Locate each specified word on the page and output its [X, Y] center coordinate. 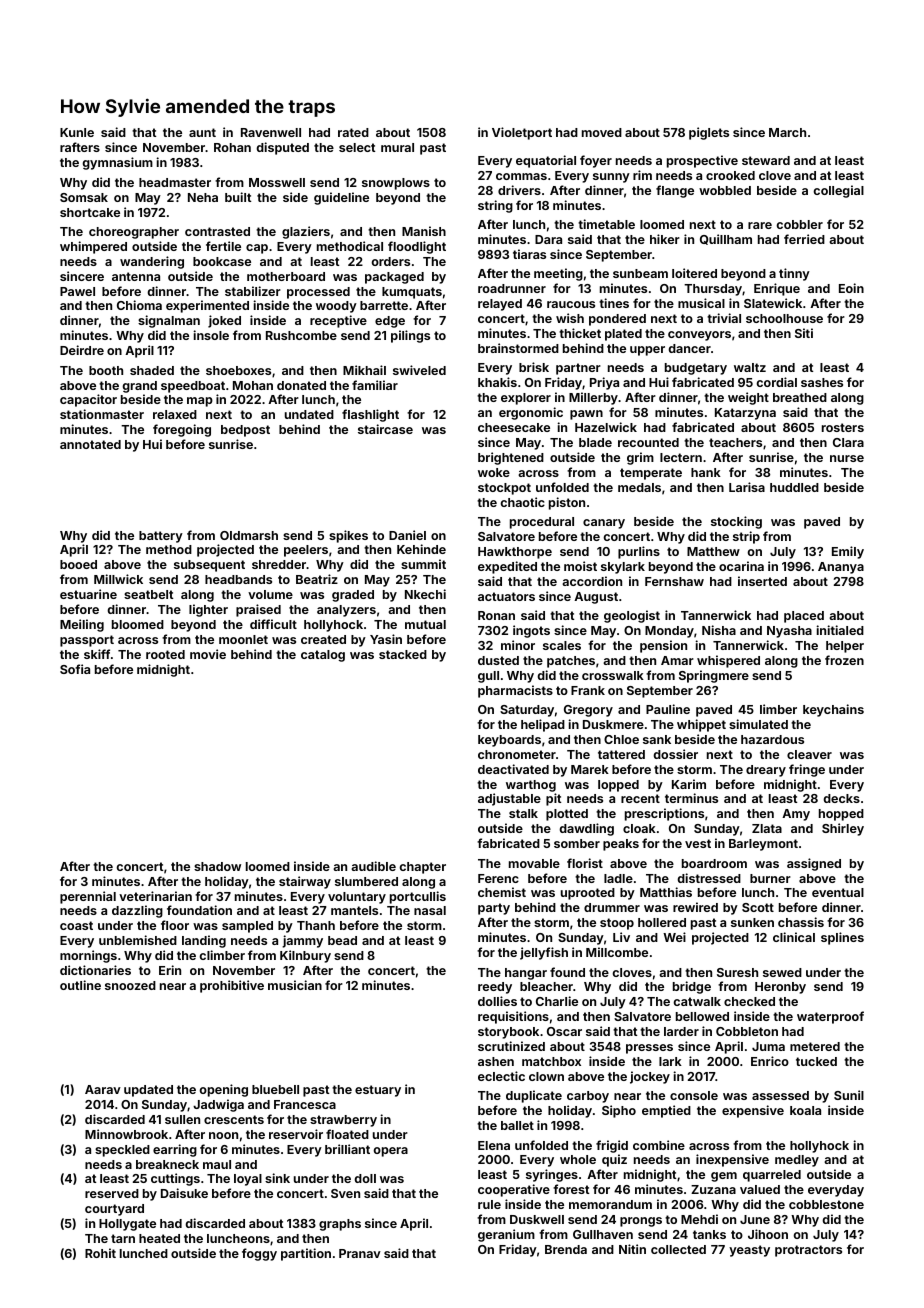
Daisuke [184, 1193]
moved [602, 132]
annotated [90, 444]
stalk [523, 813]
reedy [495, 988]
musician [295, 985]
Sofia [75, 669]
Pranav [360, 1253]
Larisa [747, 487]
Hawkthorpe [515, 553]
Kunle [77, 132]
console [694, 1095]
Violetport [522, 133]
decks [841, 798]
